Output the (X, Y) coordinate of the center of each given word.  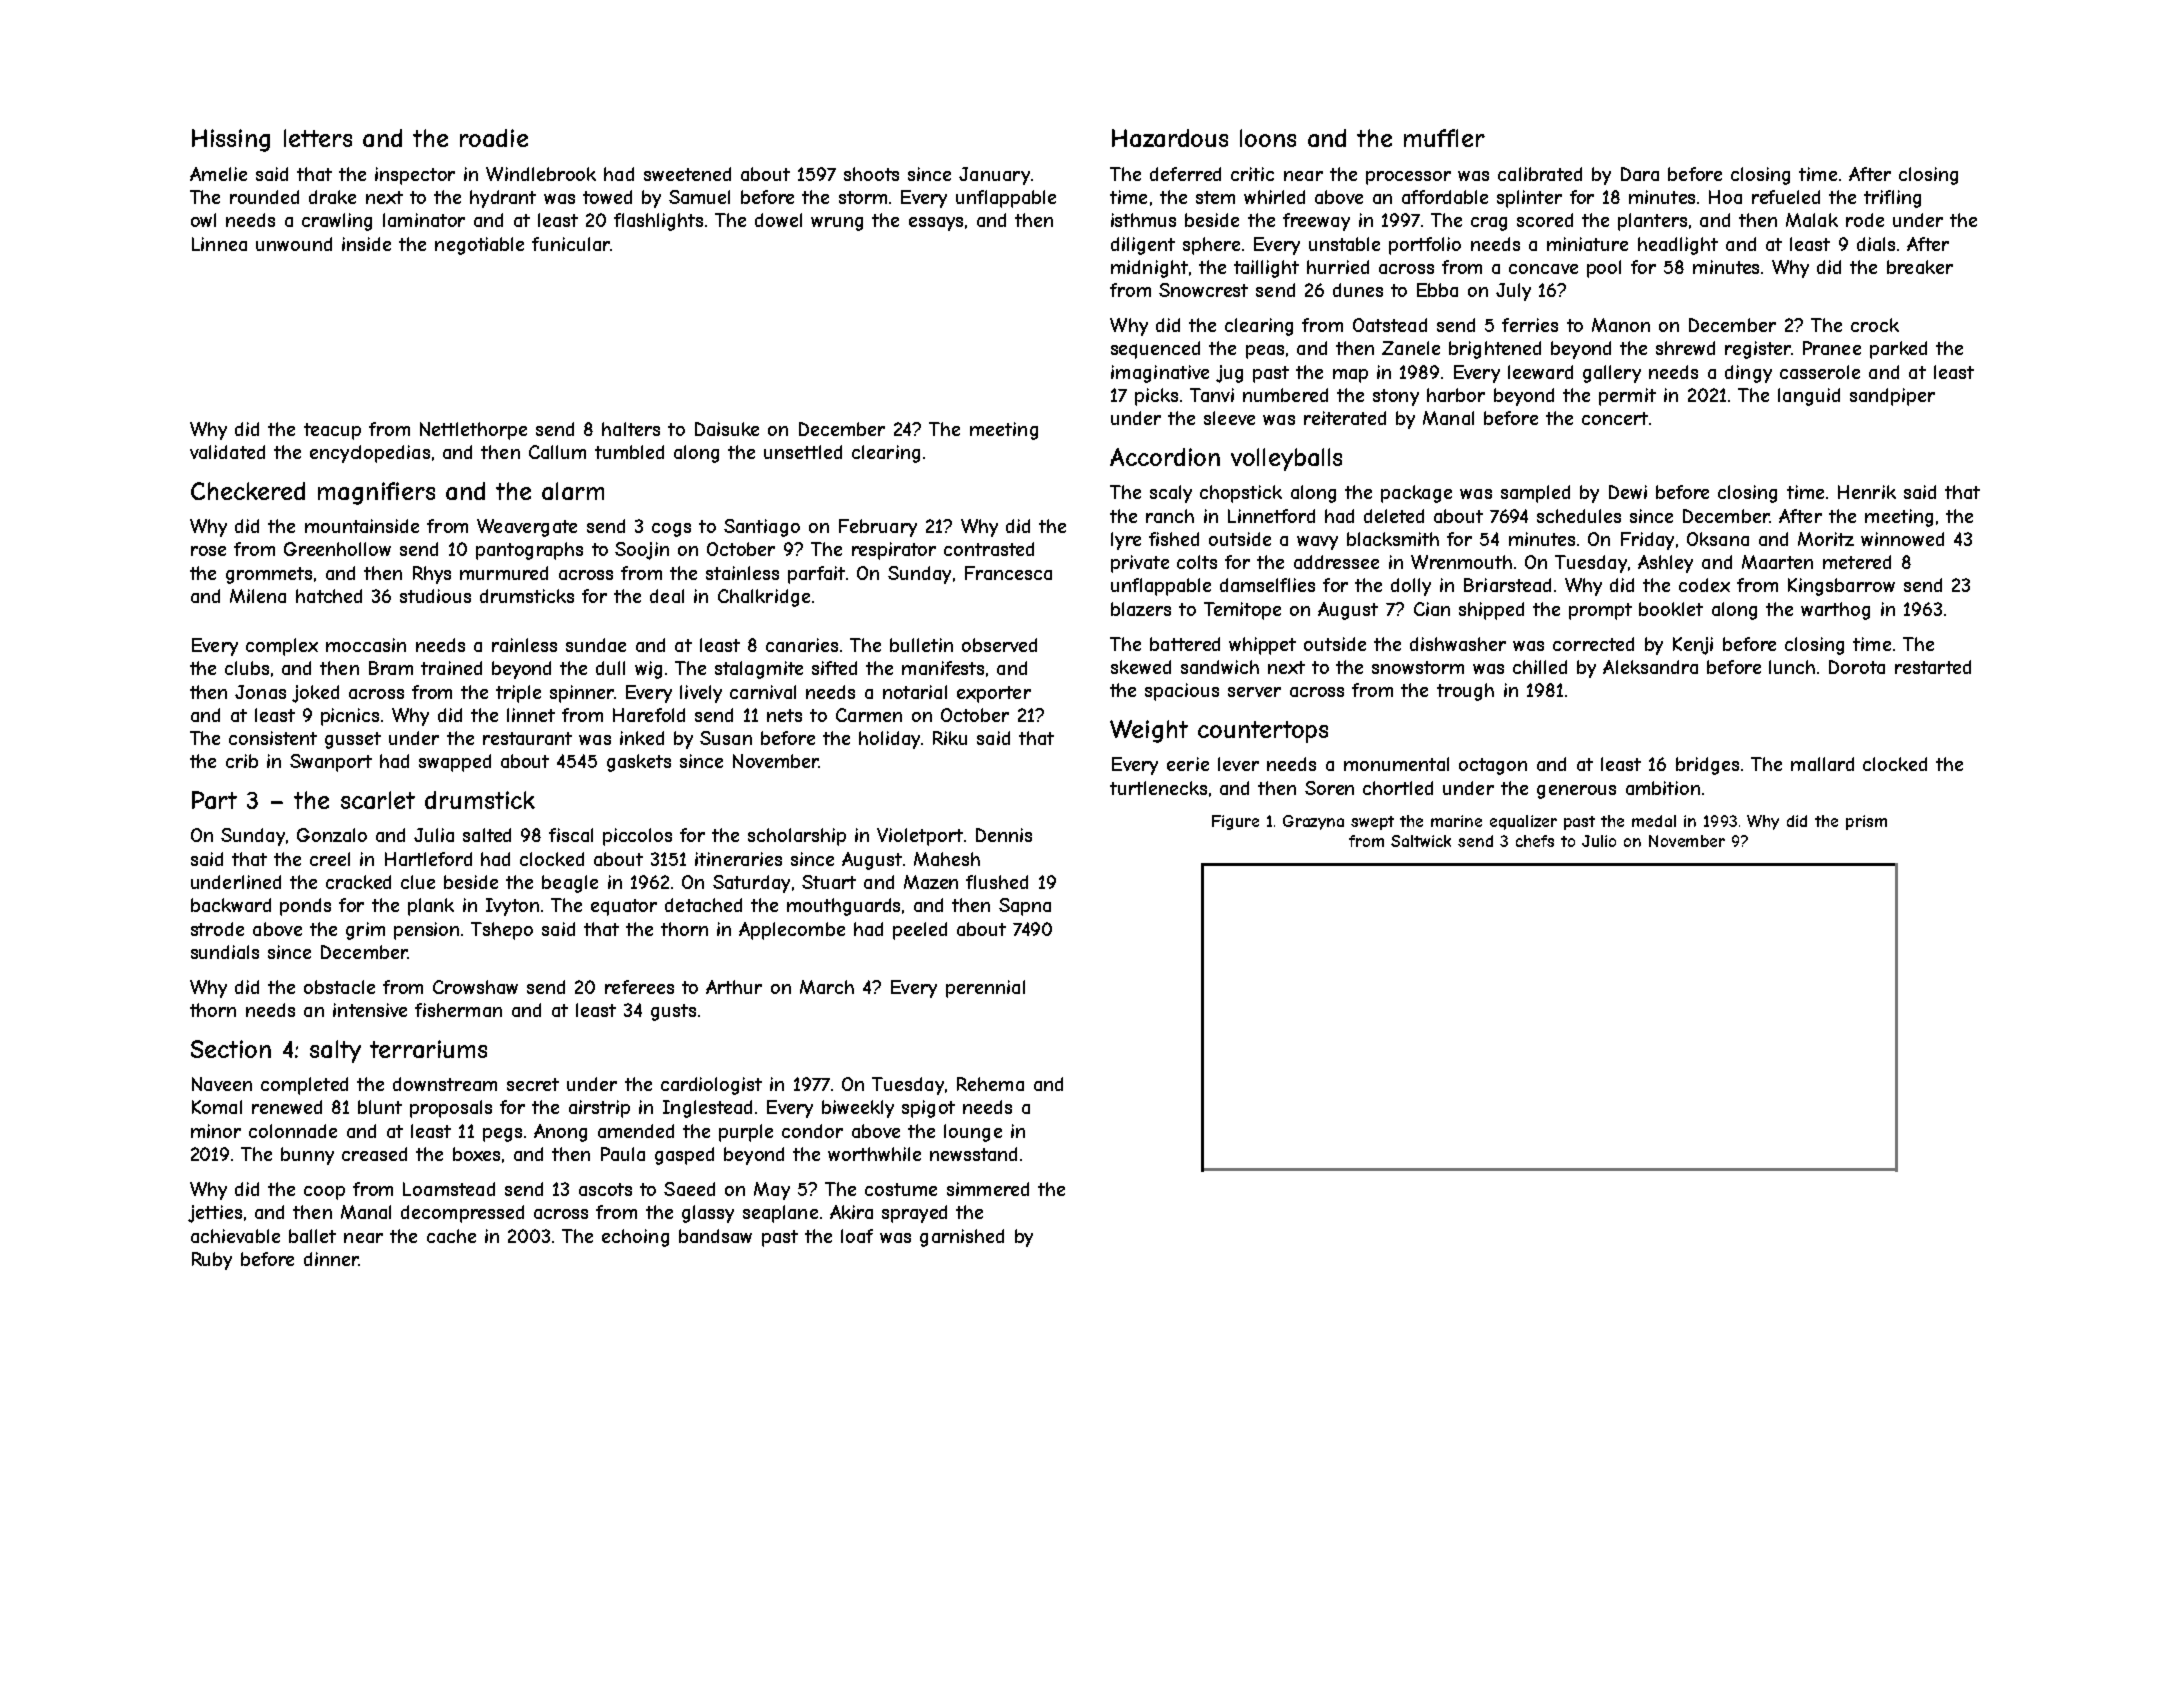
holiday (889, 740)
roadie (494, 138)
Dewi (1628, 492)
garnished (962, 1238)
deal (667, 596)
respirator (894, 551)
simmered (988, 1189)
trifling (1892, 199)
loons (1268, 138)
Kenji (1693, 646)
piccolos (637, 837)
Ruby (212, 1261)
